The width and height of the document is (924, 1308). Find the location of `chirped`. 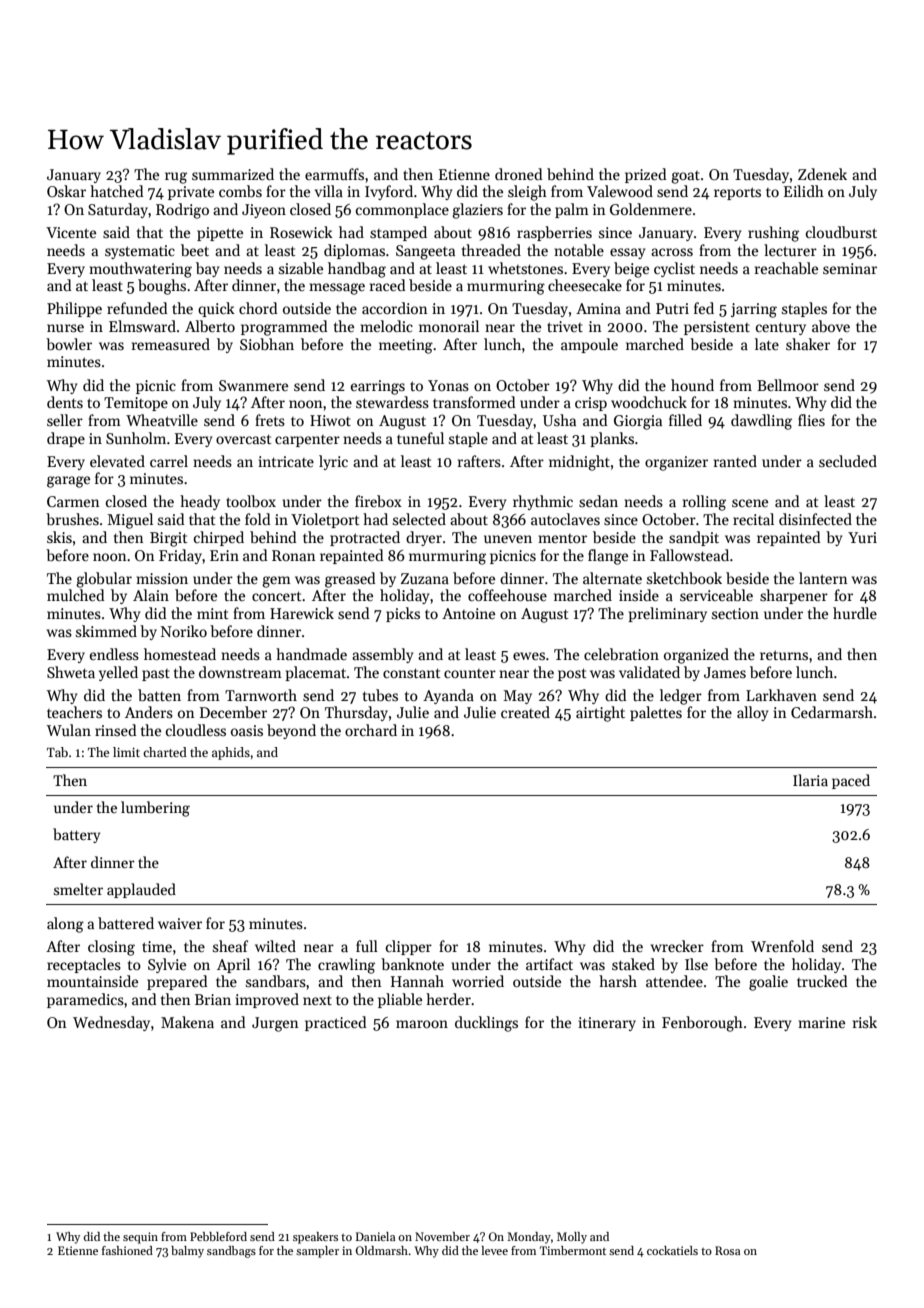

chirped is located at coordinates (219, 538).
